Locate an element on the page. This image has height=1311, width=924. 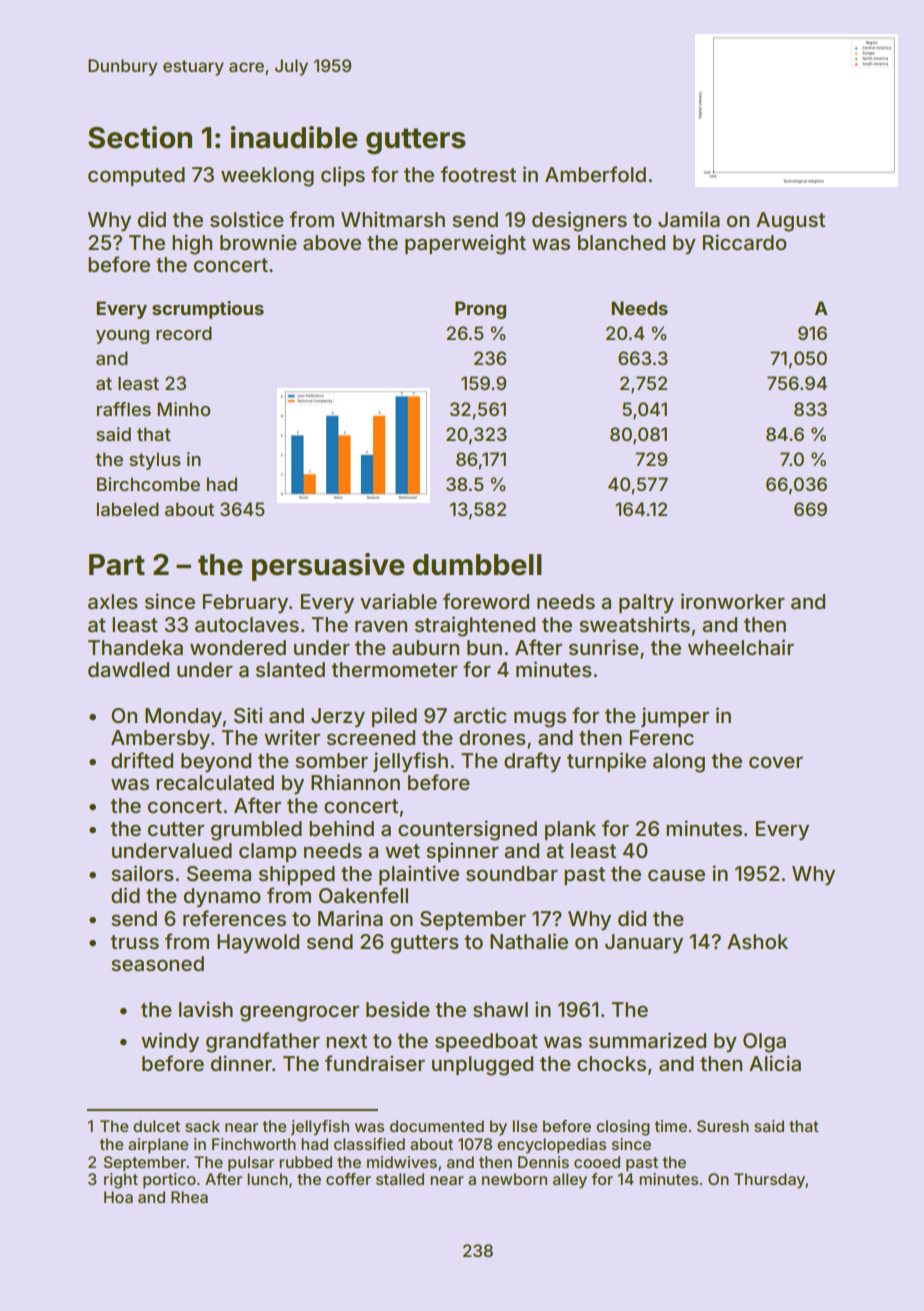
stalled is located at coordinates (400, 1179).
